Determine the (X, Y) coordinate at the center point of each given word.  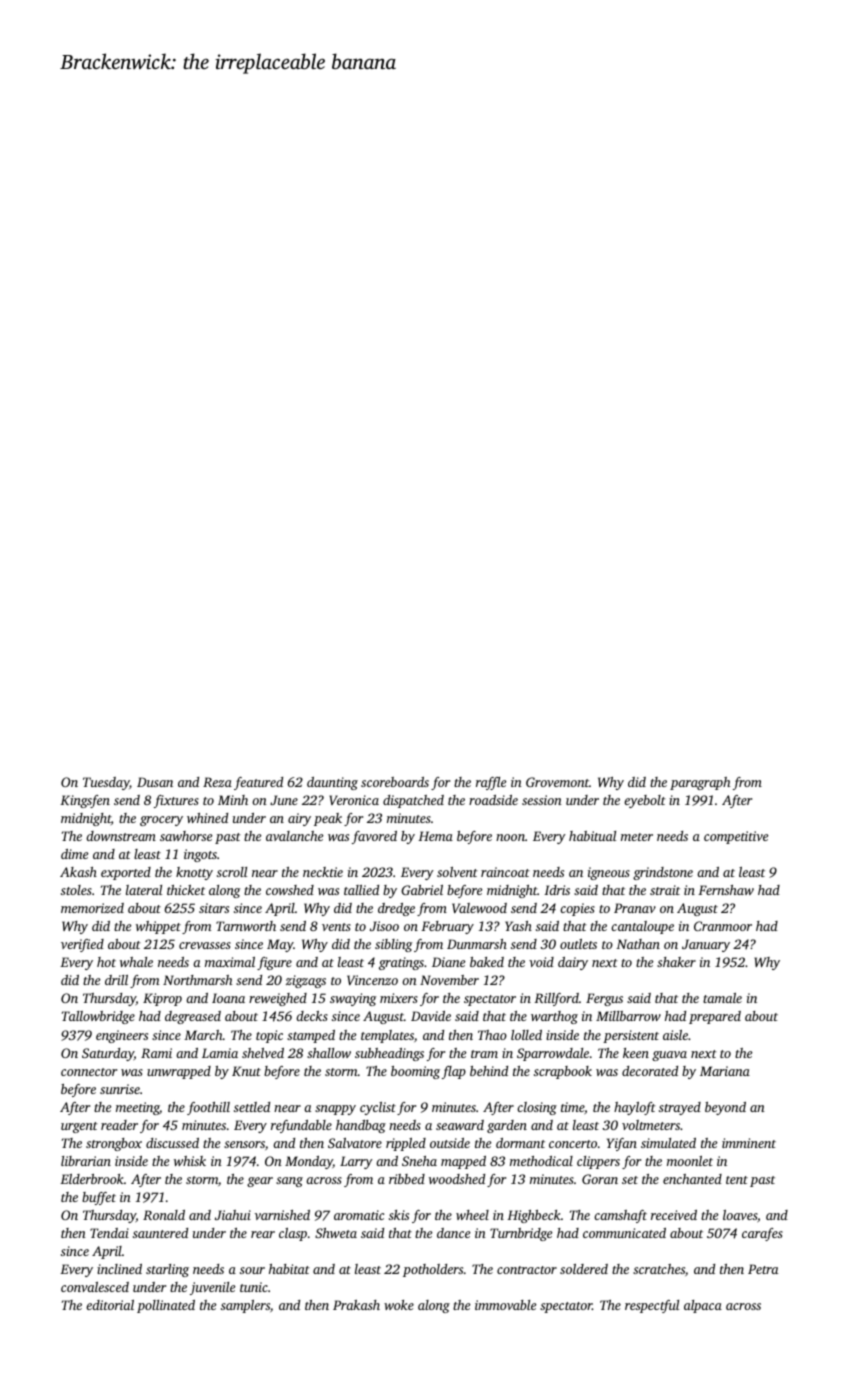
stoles (76, 890)
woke (399, 1305)
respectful (652, 1306)
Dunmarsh (477, 944)
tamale (722, 998)
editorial (110, 1305)
